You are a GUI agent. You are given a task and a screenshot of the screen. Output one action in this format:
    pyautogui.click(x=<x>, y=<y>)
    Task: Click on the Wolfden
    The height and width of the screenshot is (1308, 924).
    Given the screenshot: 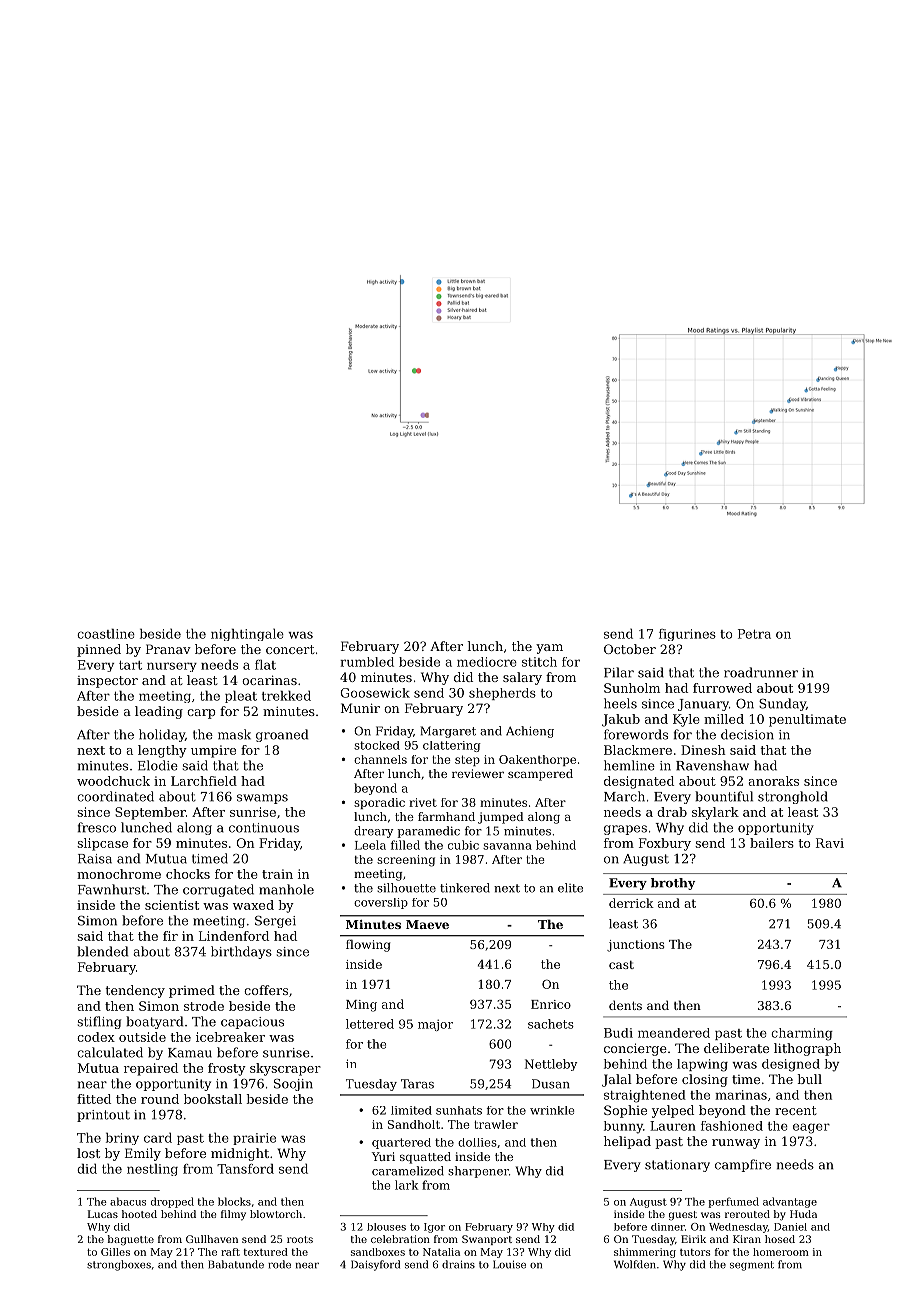 What is the action you would take?
    pyautogui.click(x=635, y=1264)
